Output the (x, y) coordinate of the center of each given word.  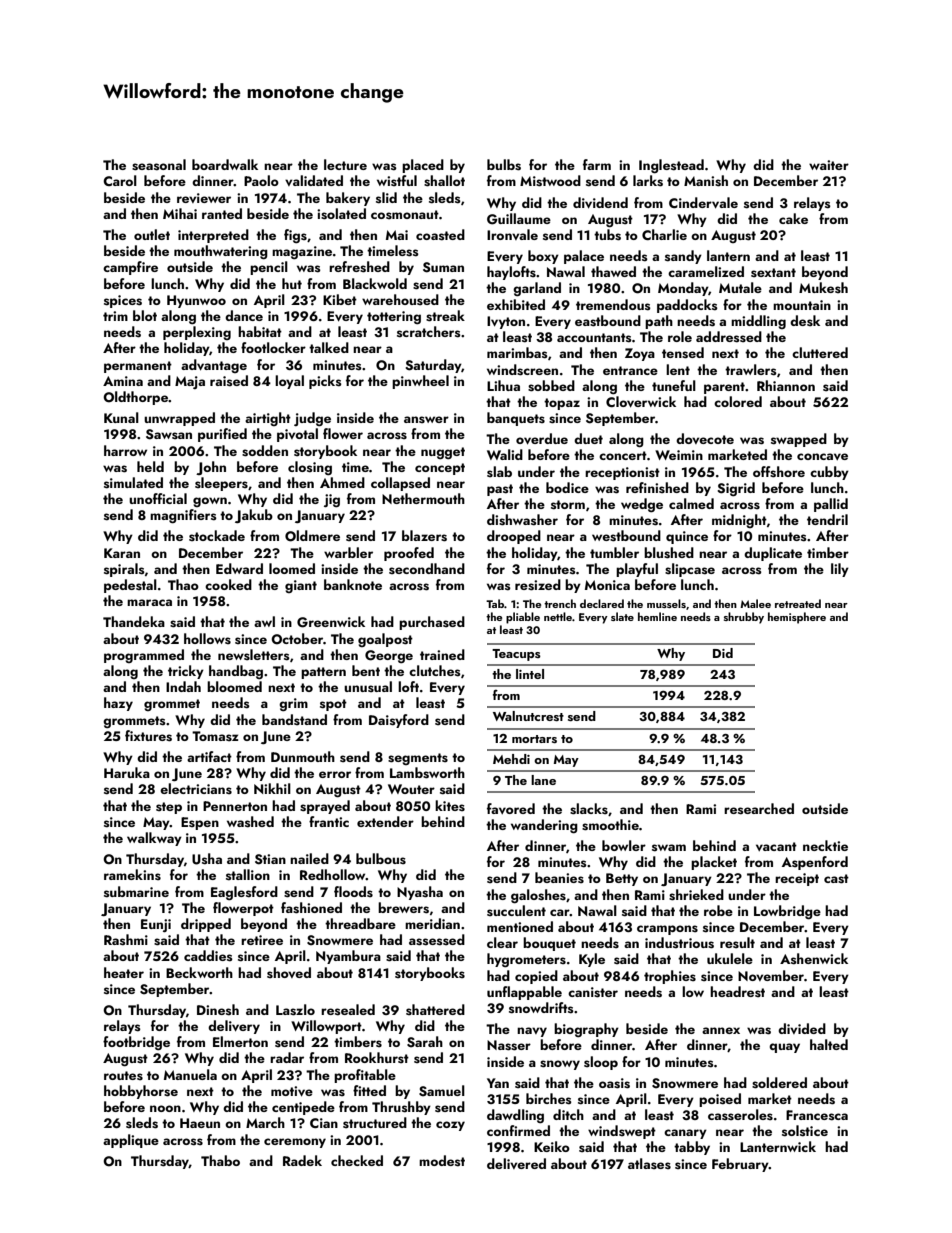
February (740, 1165)
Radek (302, 1160)
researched (759, 809)
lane (543, 780)
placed (423, 166)
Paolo (261, 180)
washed (250, 822)
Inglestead (671, 166)
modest (442, 1161)
